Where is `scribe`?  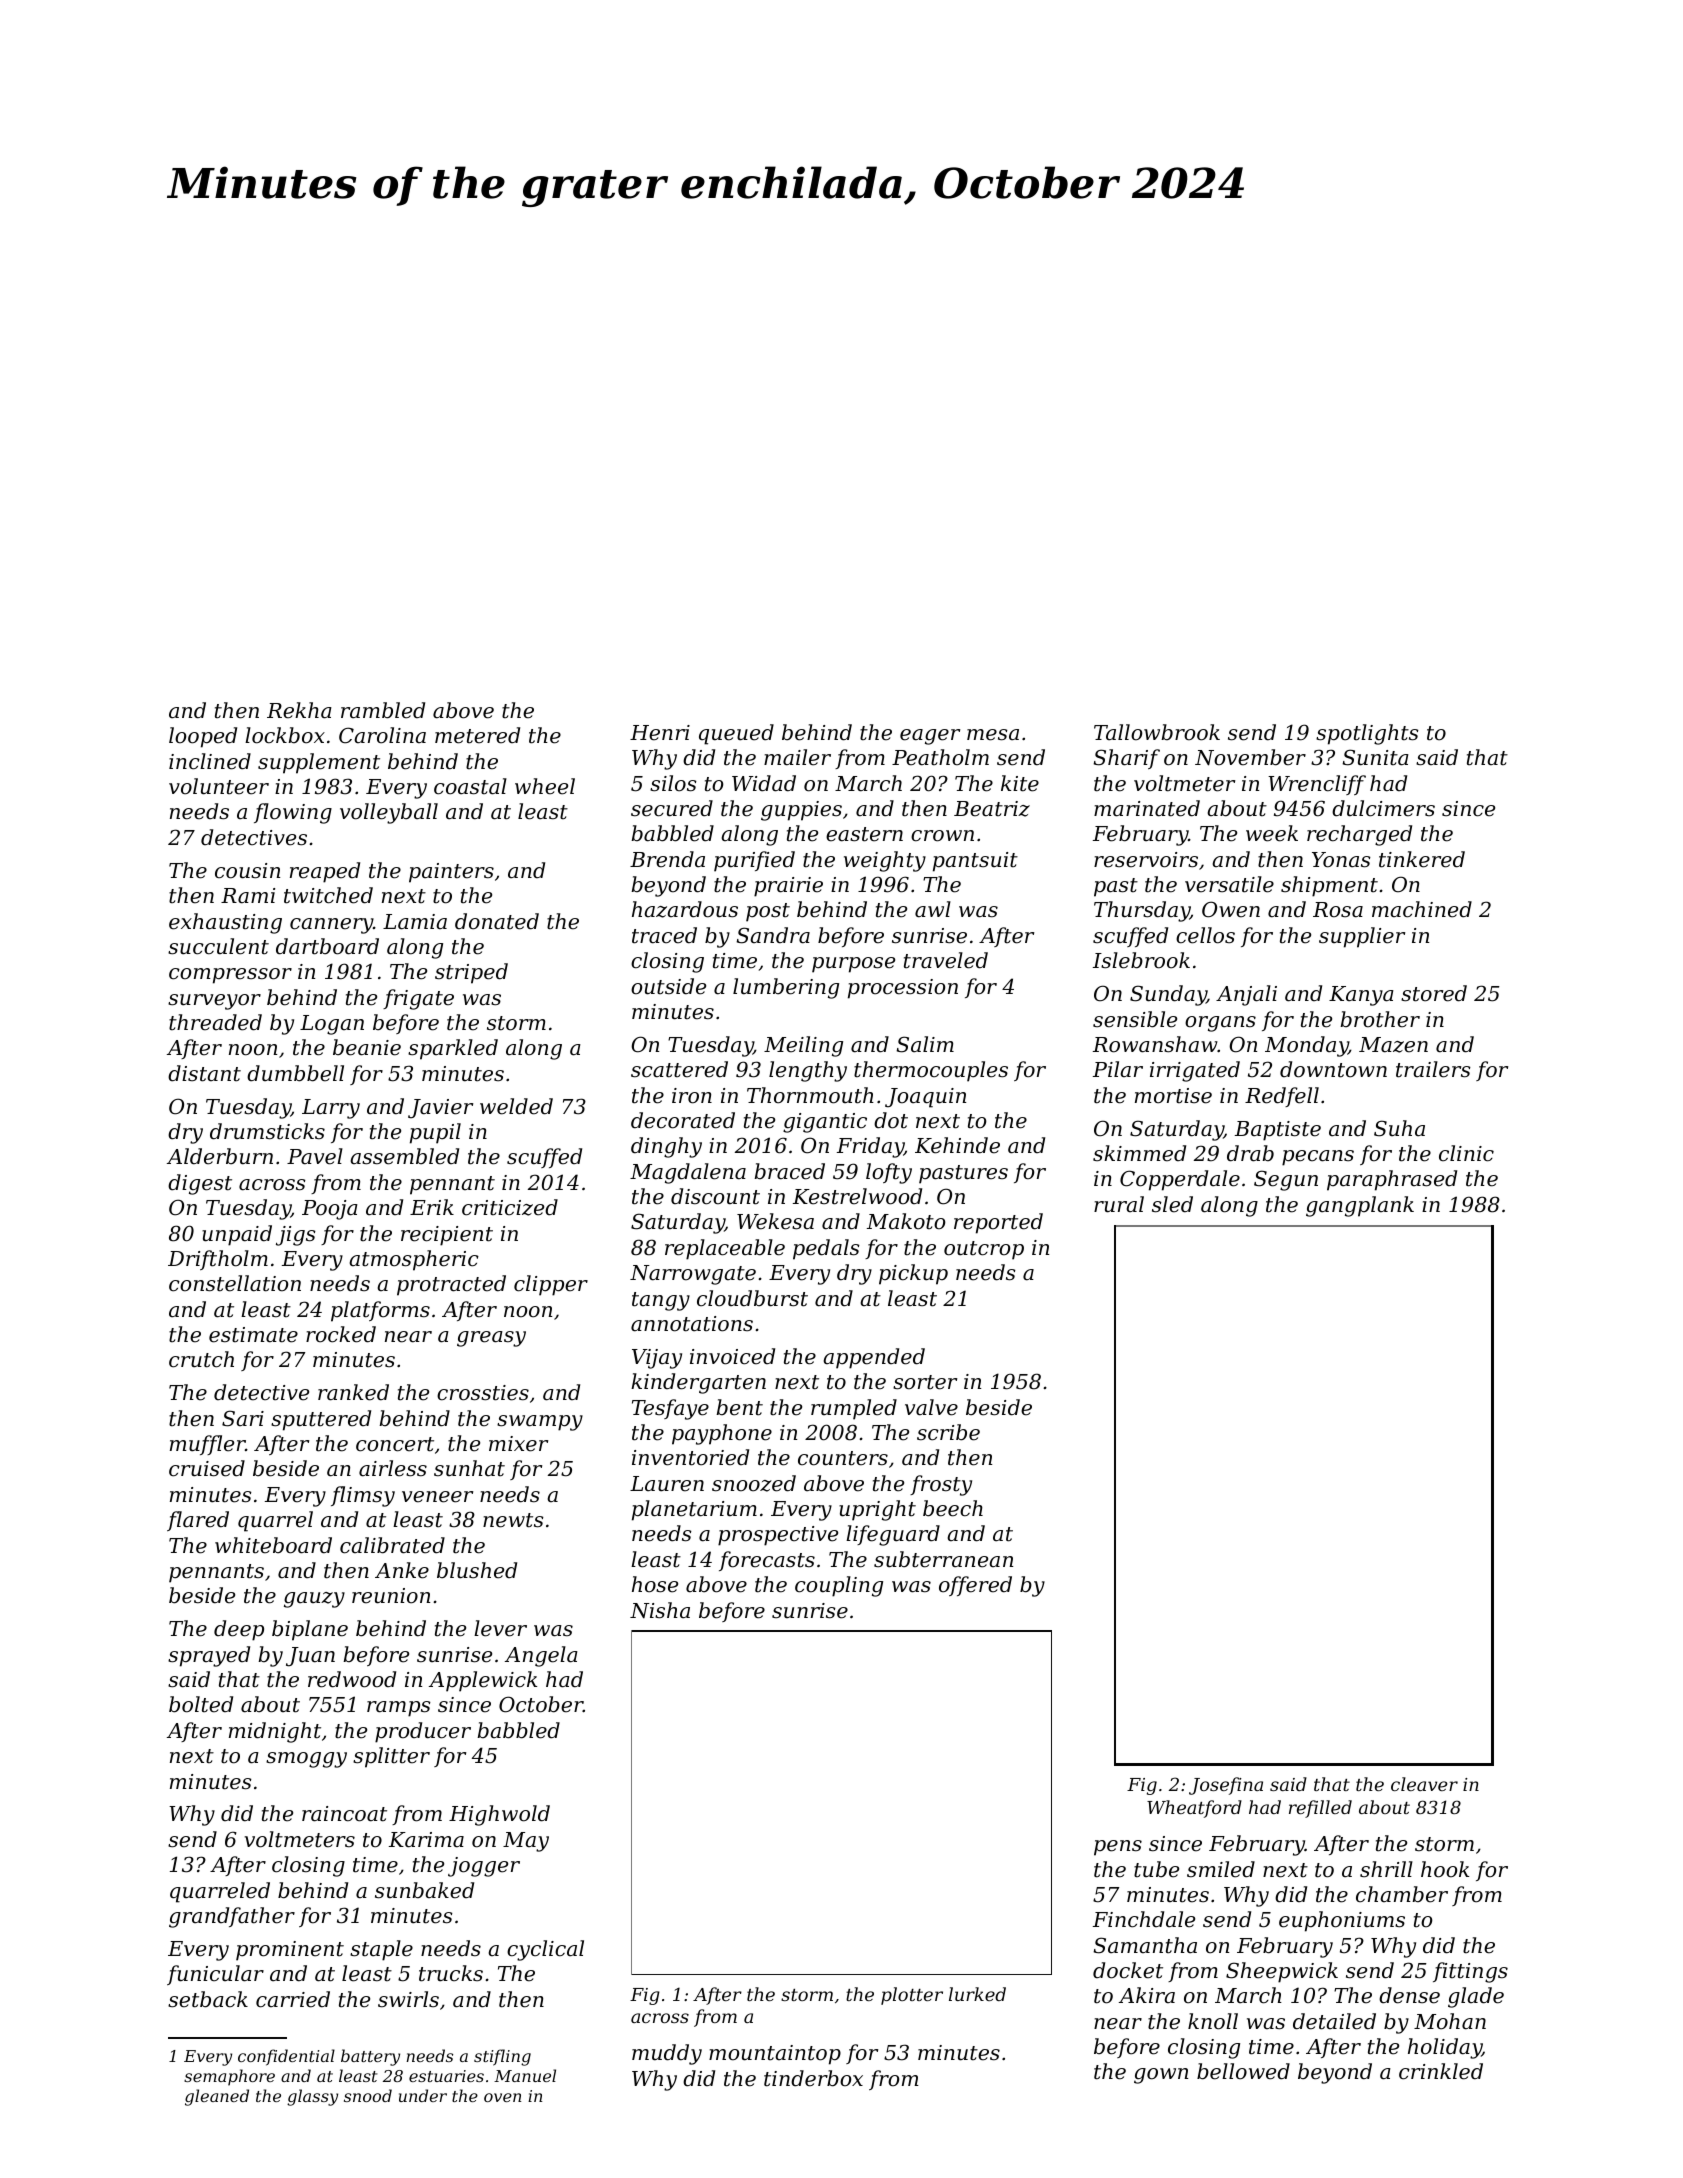 scribe is located at coordinates (948, 1432).
